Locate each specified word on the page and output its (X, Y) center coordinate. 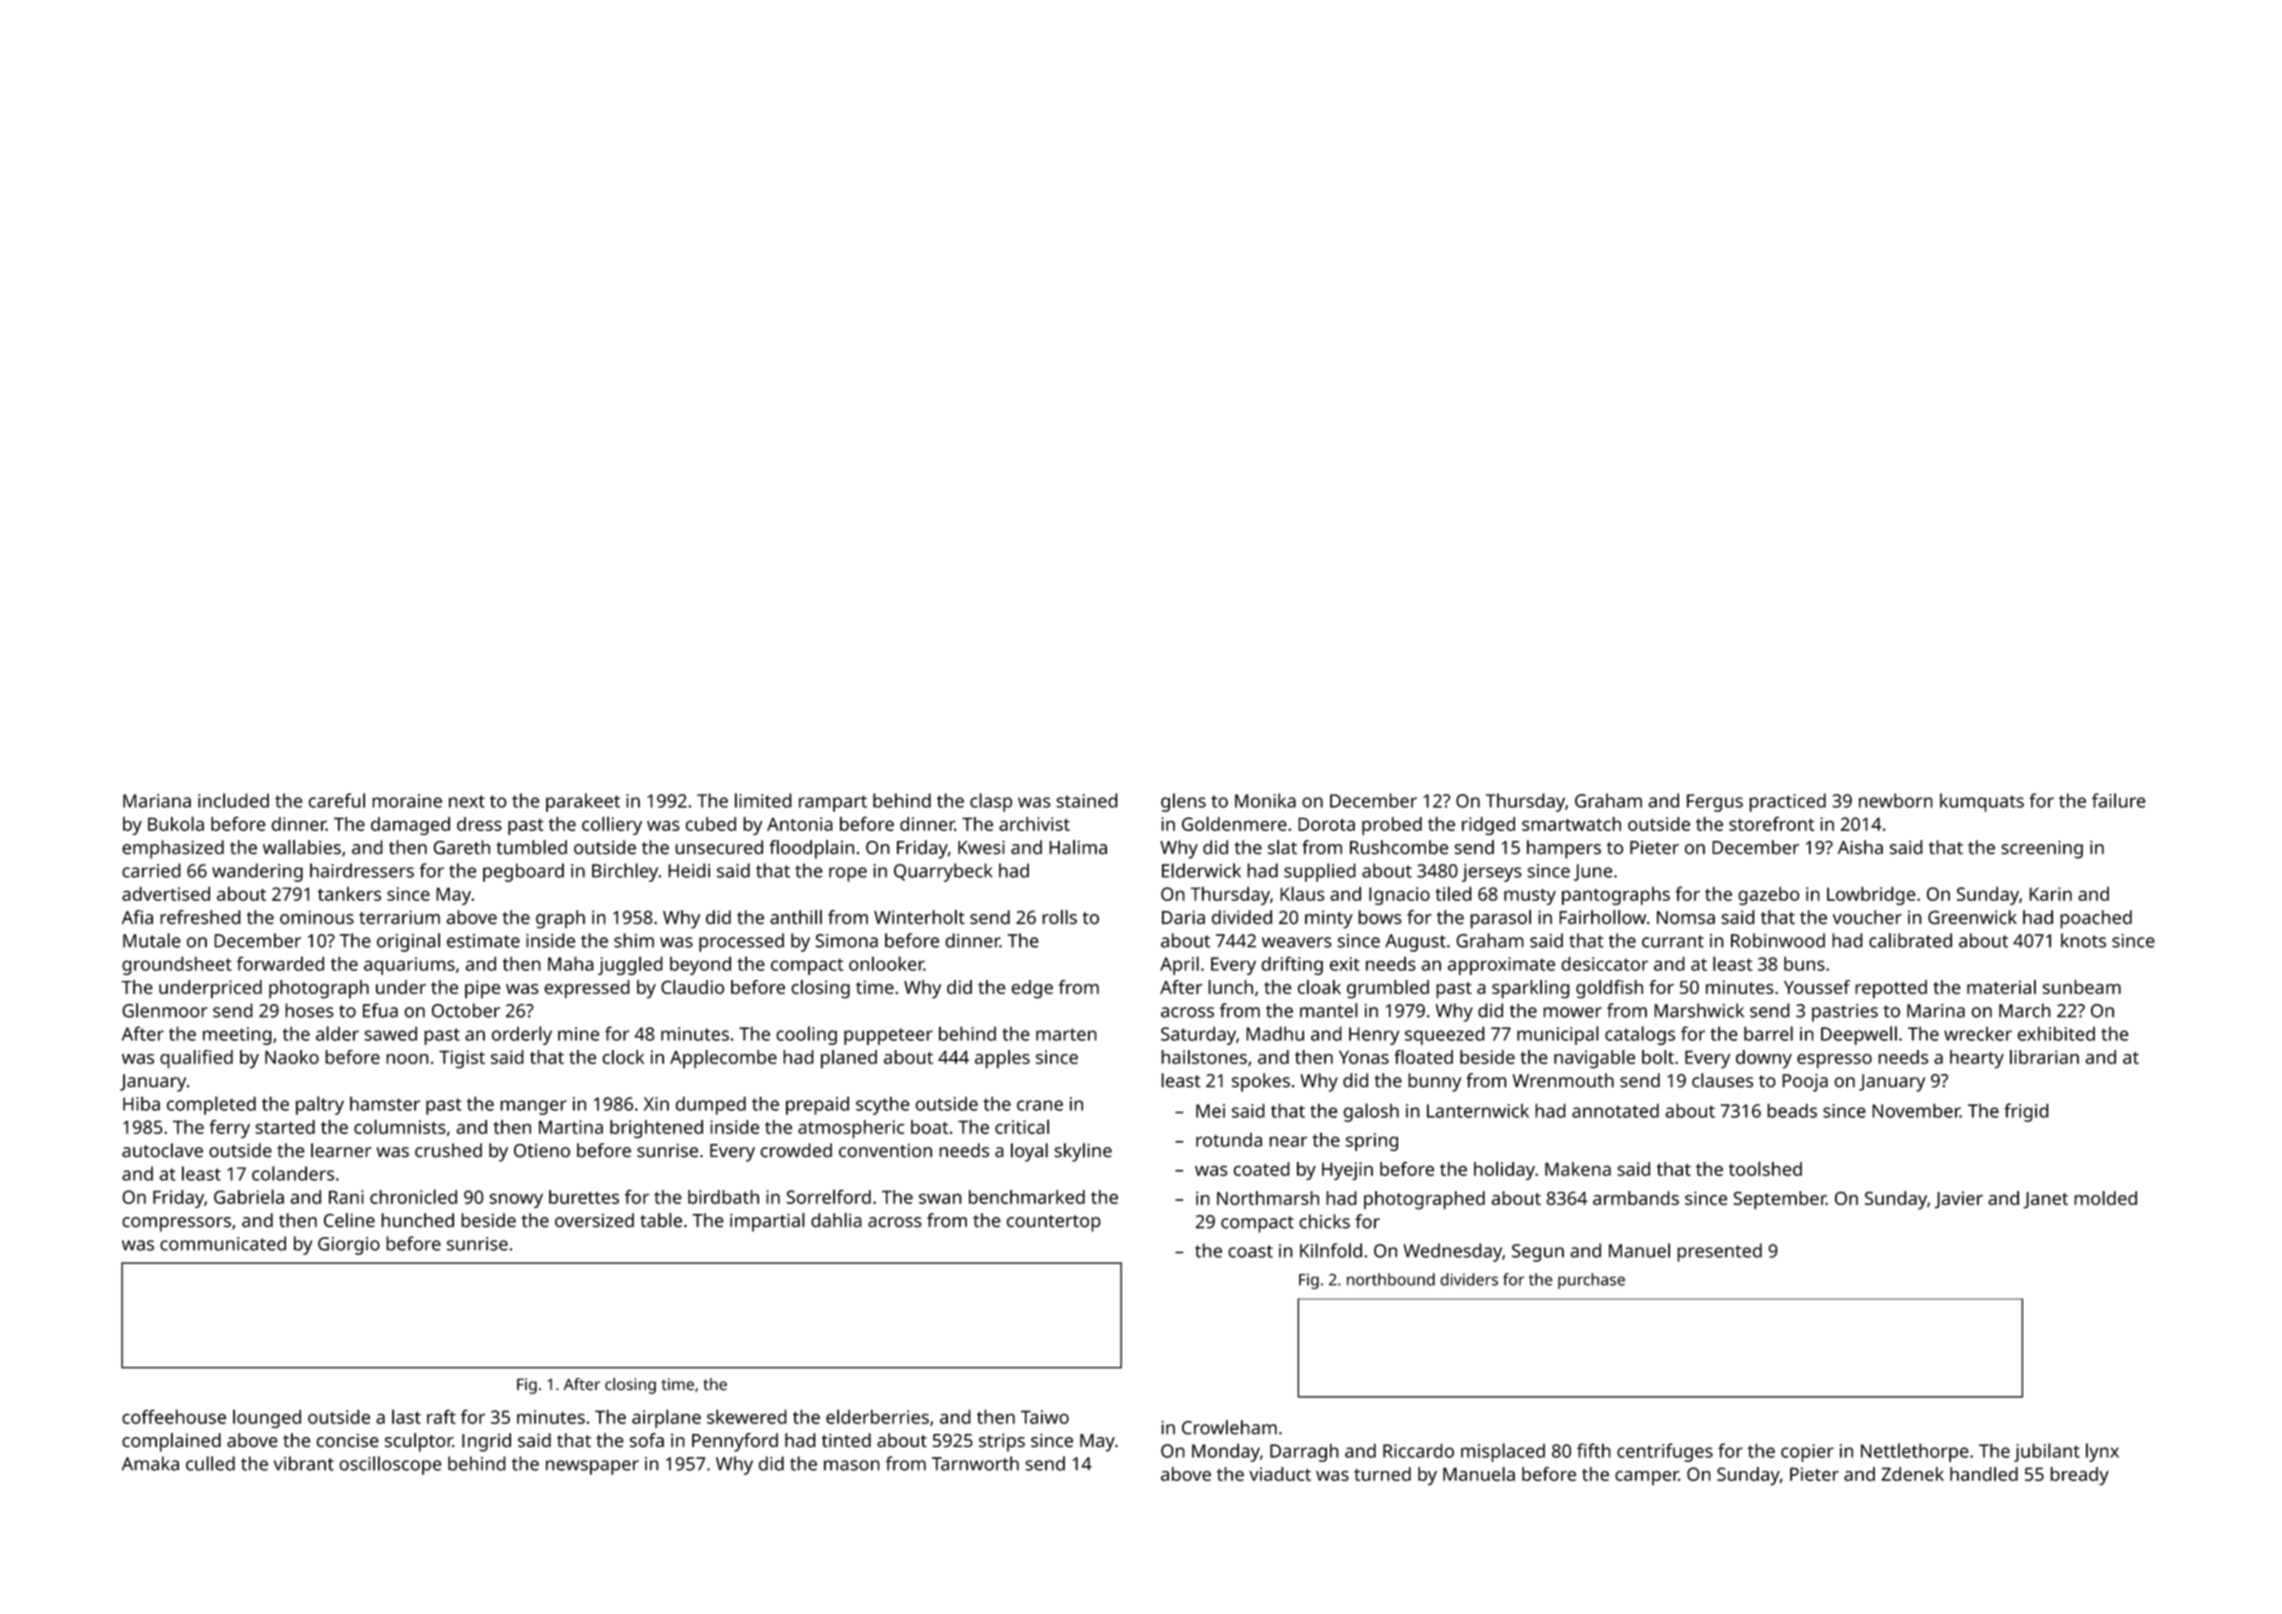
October (466, 1010)
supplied (1320, 872)
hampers (1564, 849)
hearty (1977, 1059)
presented (1719, 1252)
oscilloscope (390, 1465)
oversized (594, 1220)
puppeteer (888, 1036)
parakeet (583, 802)
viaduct (1280, 1474)
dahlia (836, 1220)
